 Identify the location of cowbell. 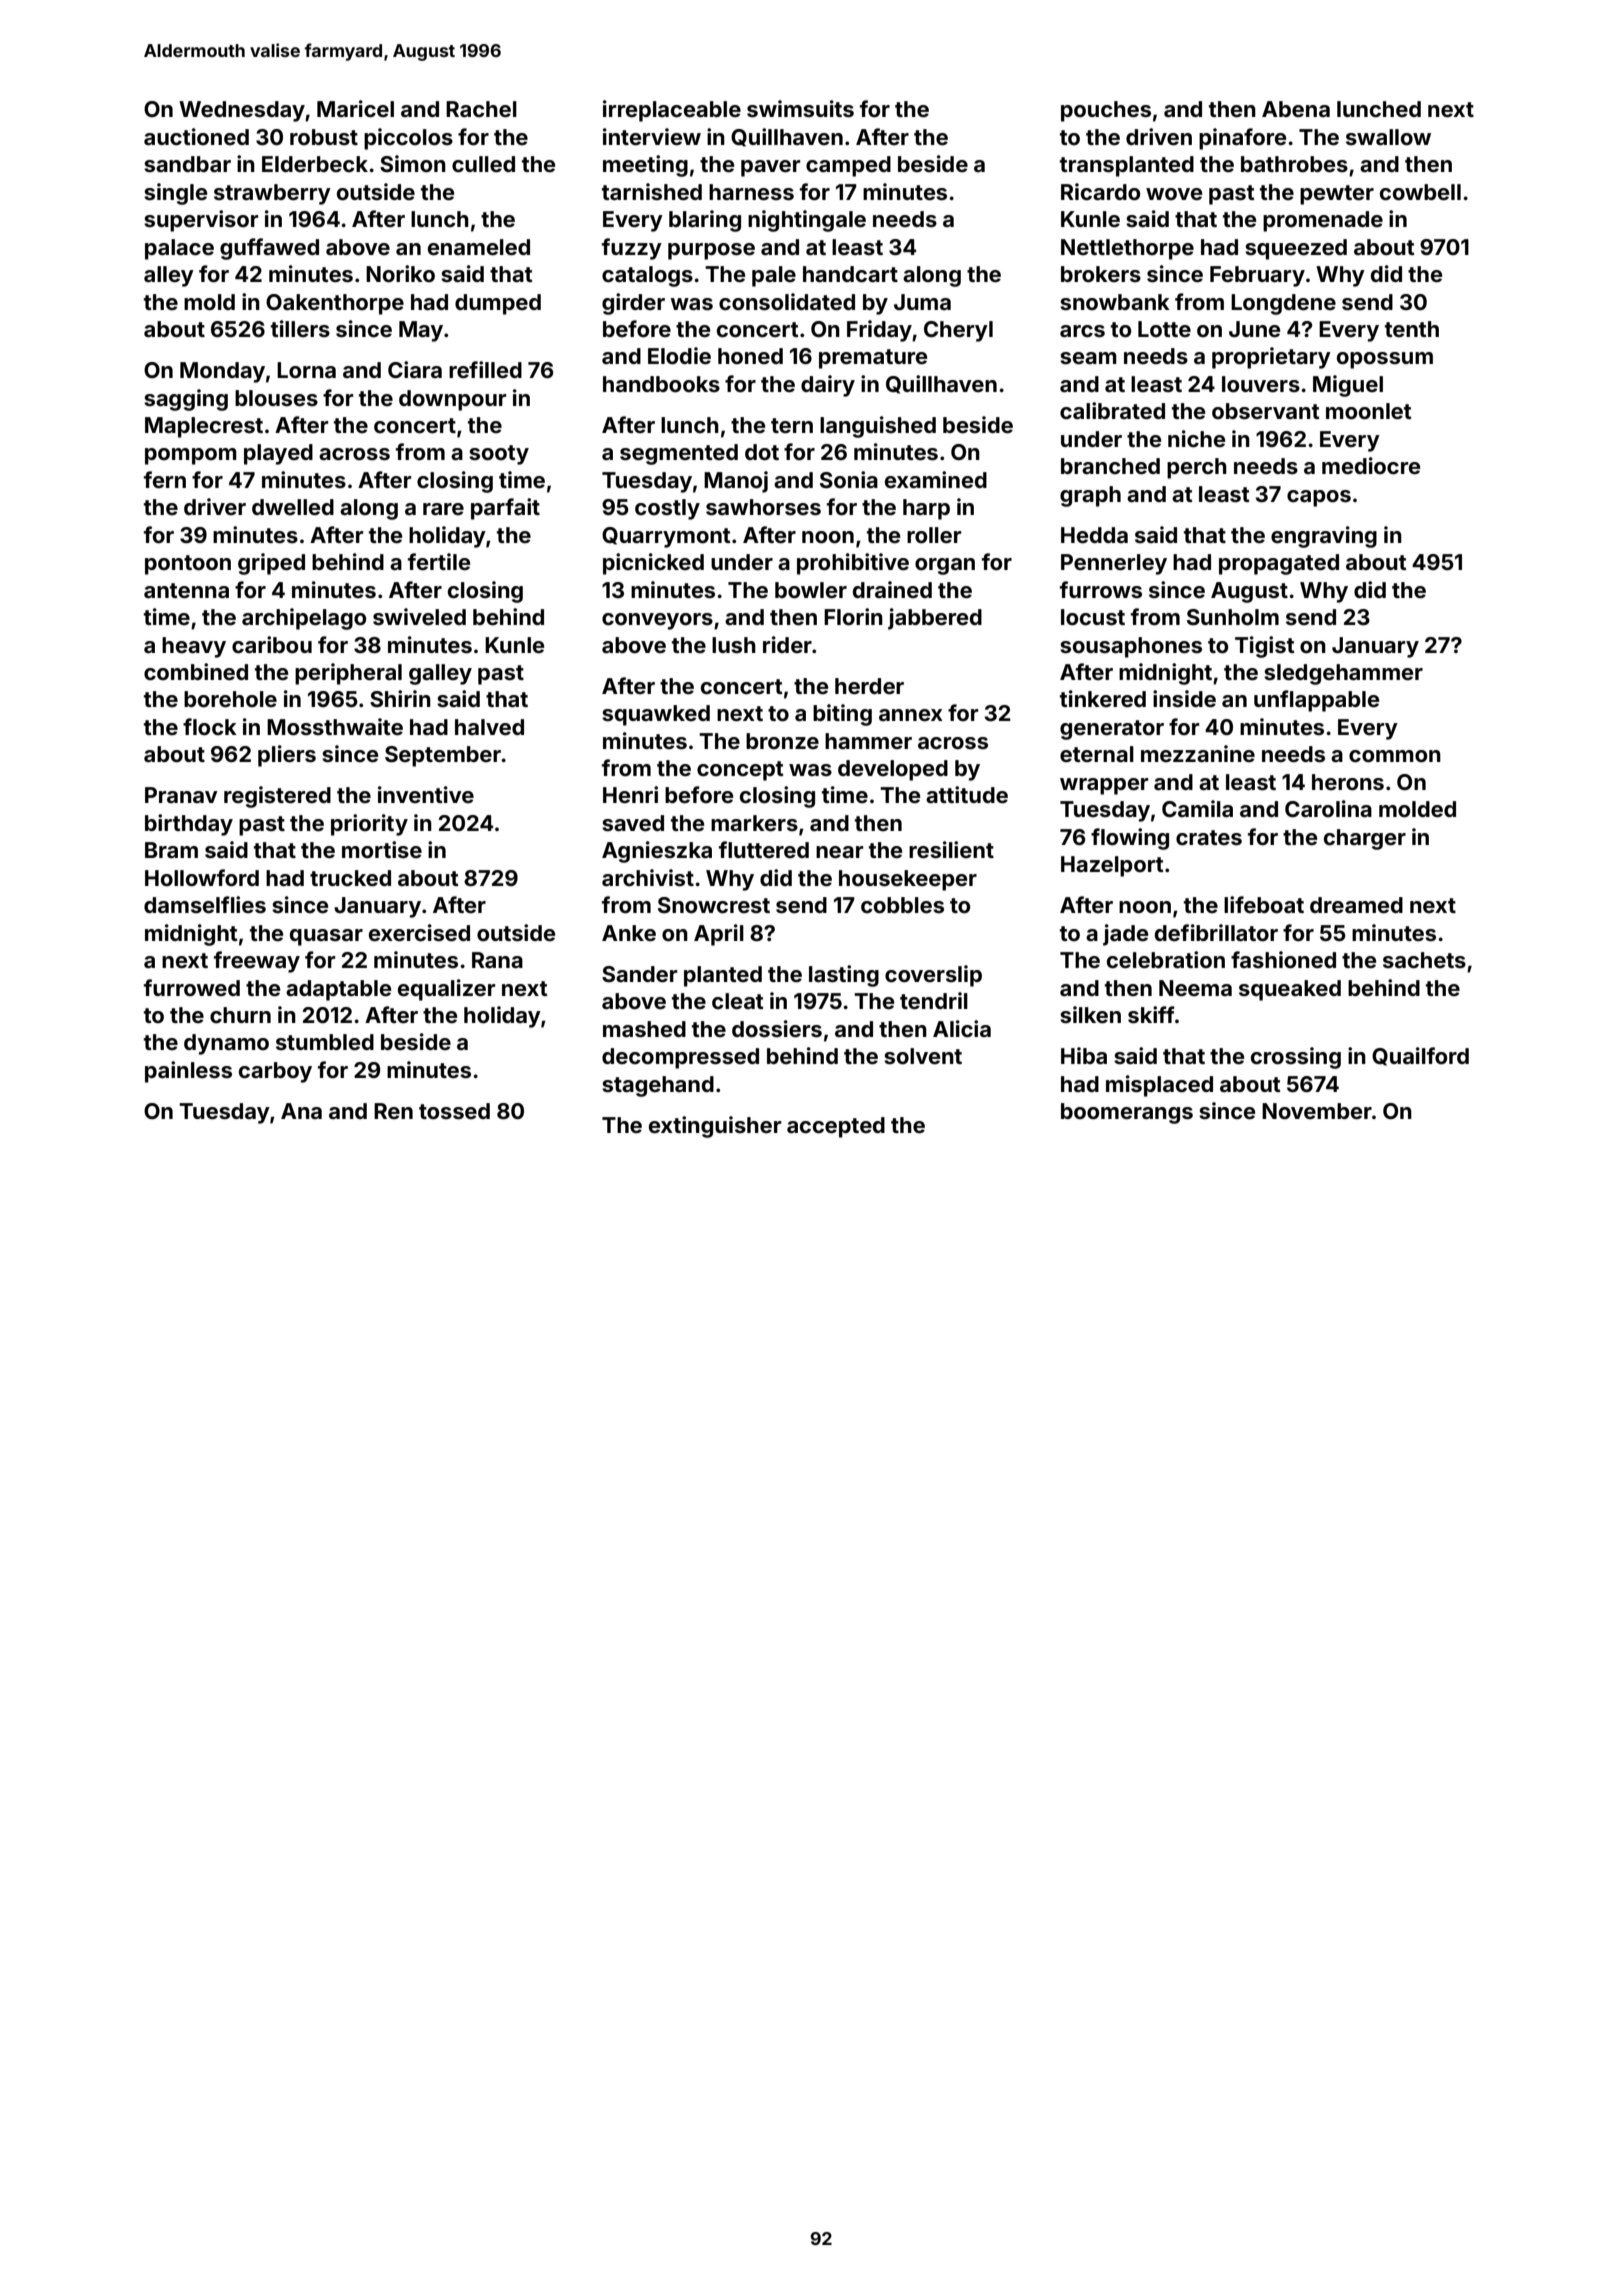
(1420, 192).
